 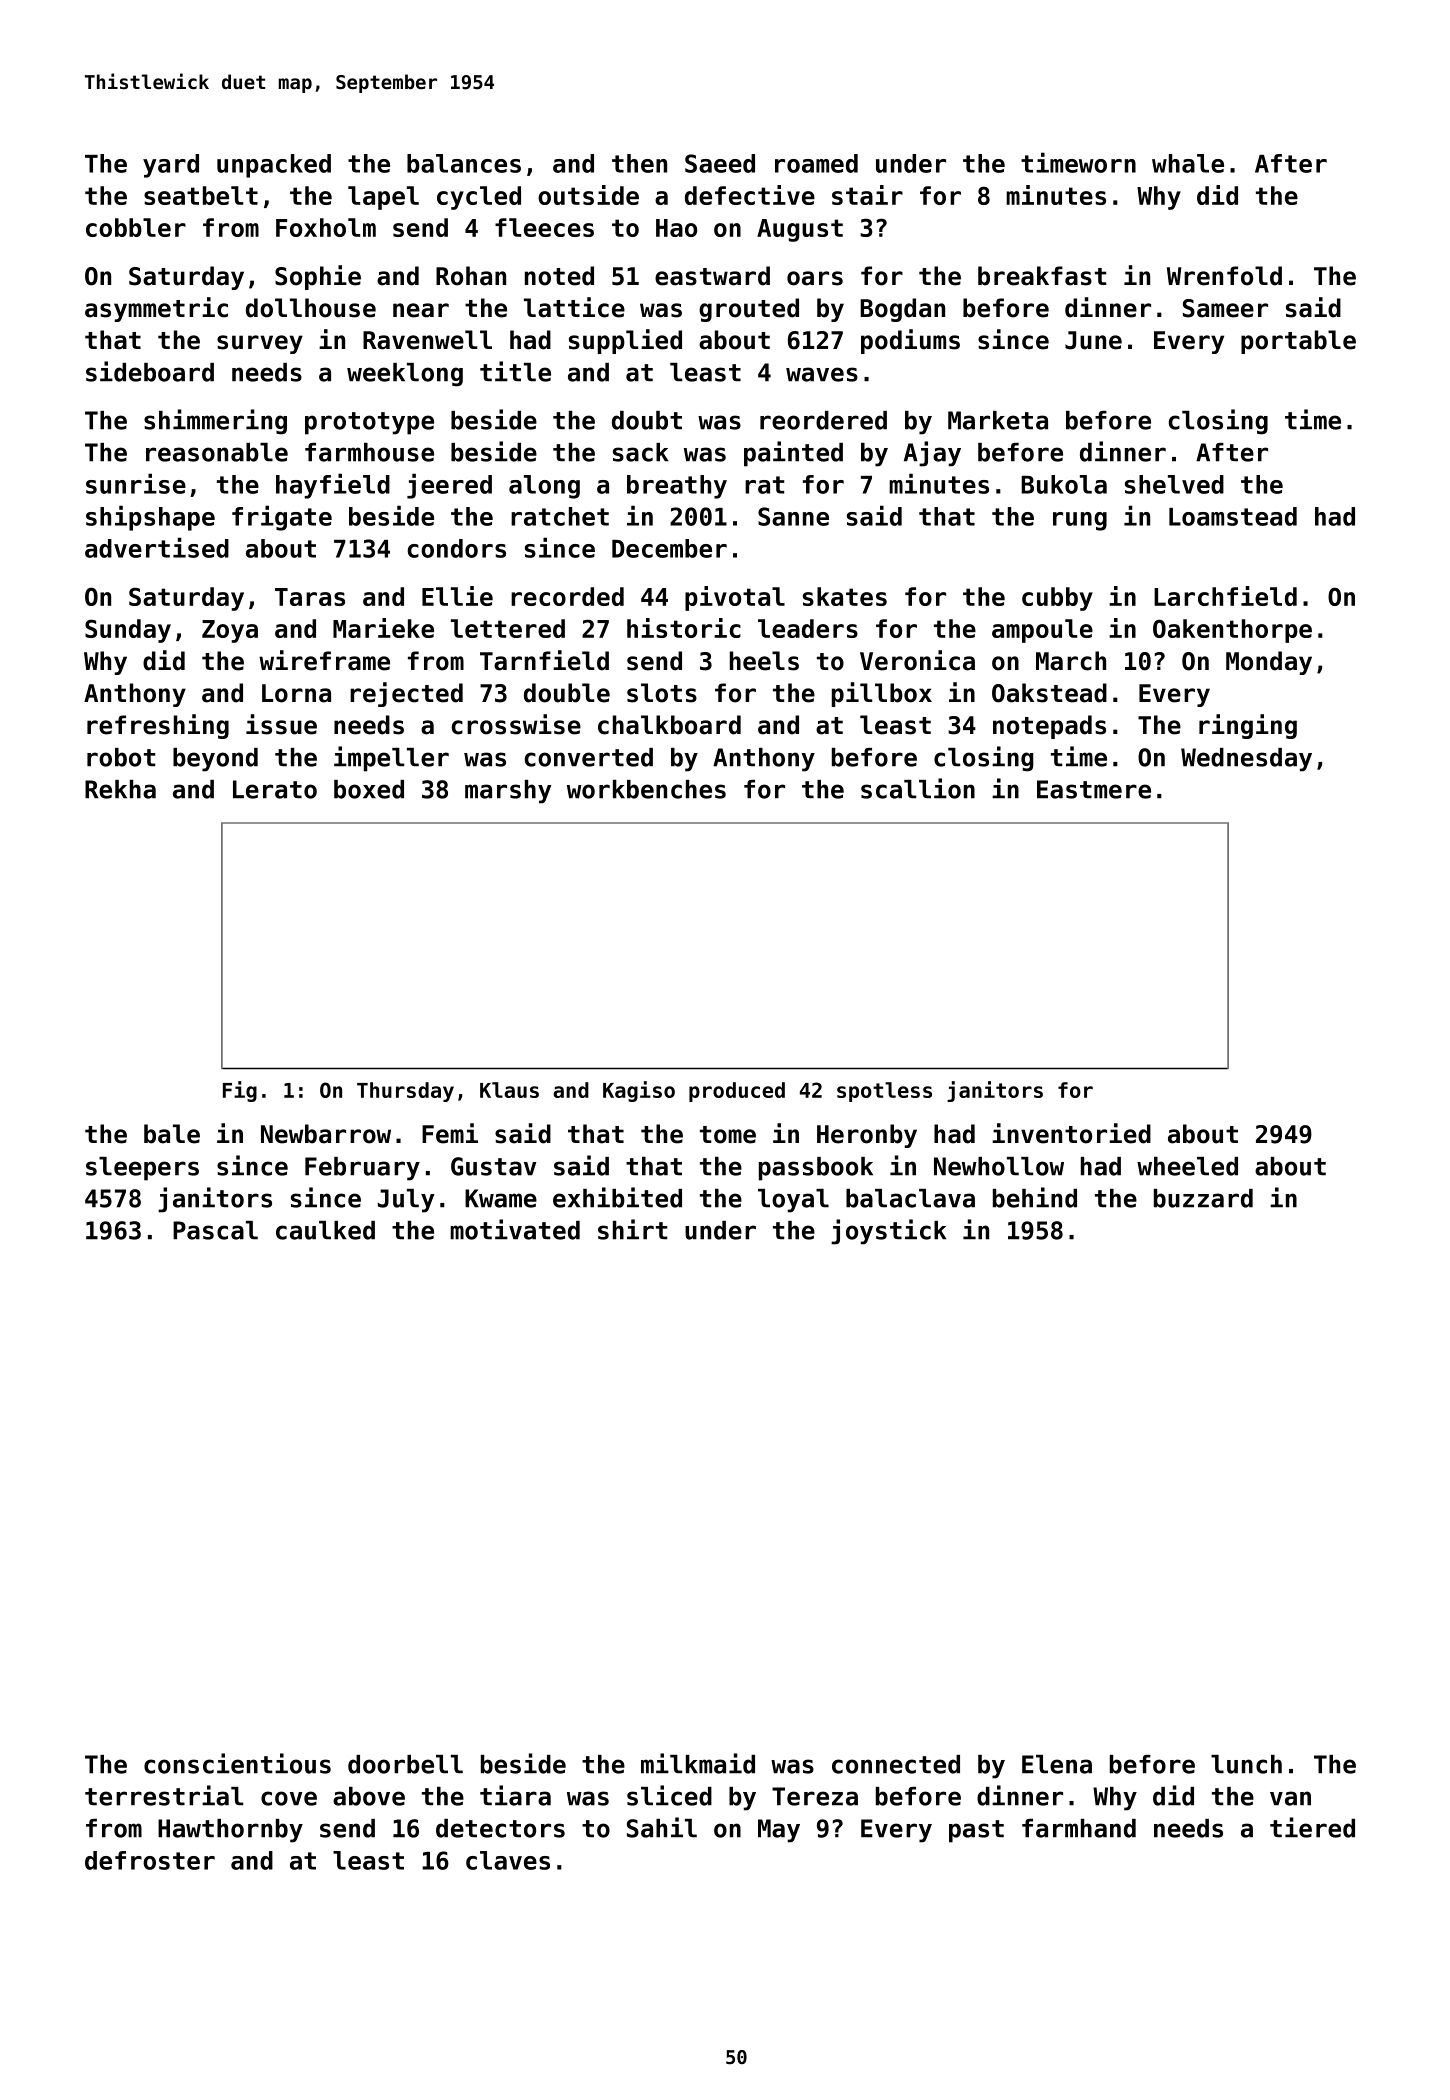 I want to click on Kagiso, so click(x=639, y=1091).
